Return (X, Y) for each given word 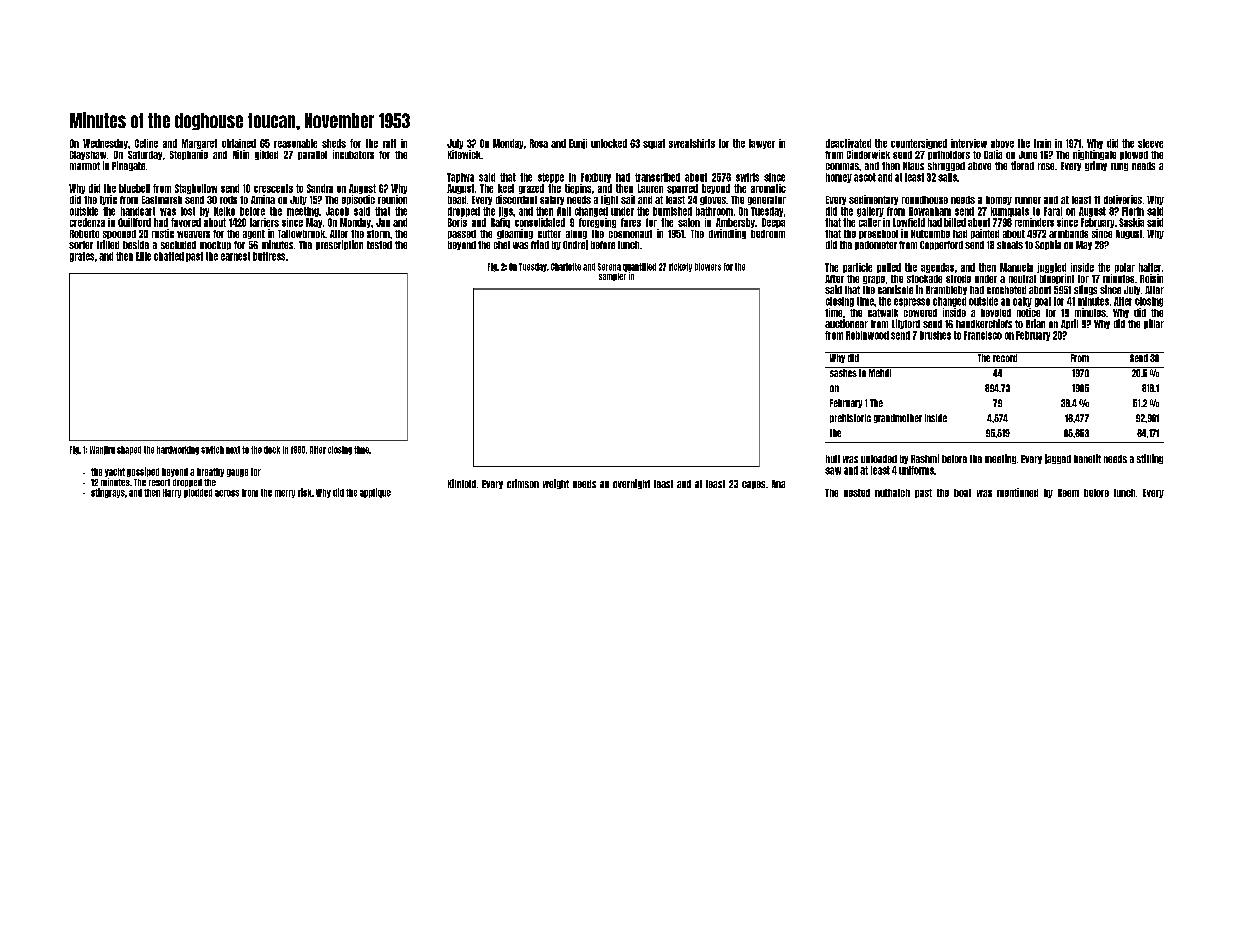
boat (962, 493)
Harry (172, 493)
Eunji (578, 144)
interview (969, 143)
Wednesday (105, 144)
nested (857, 493)
